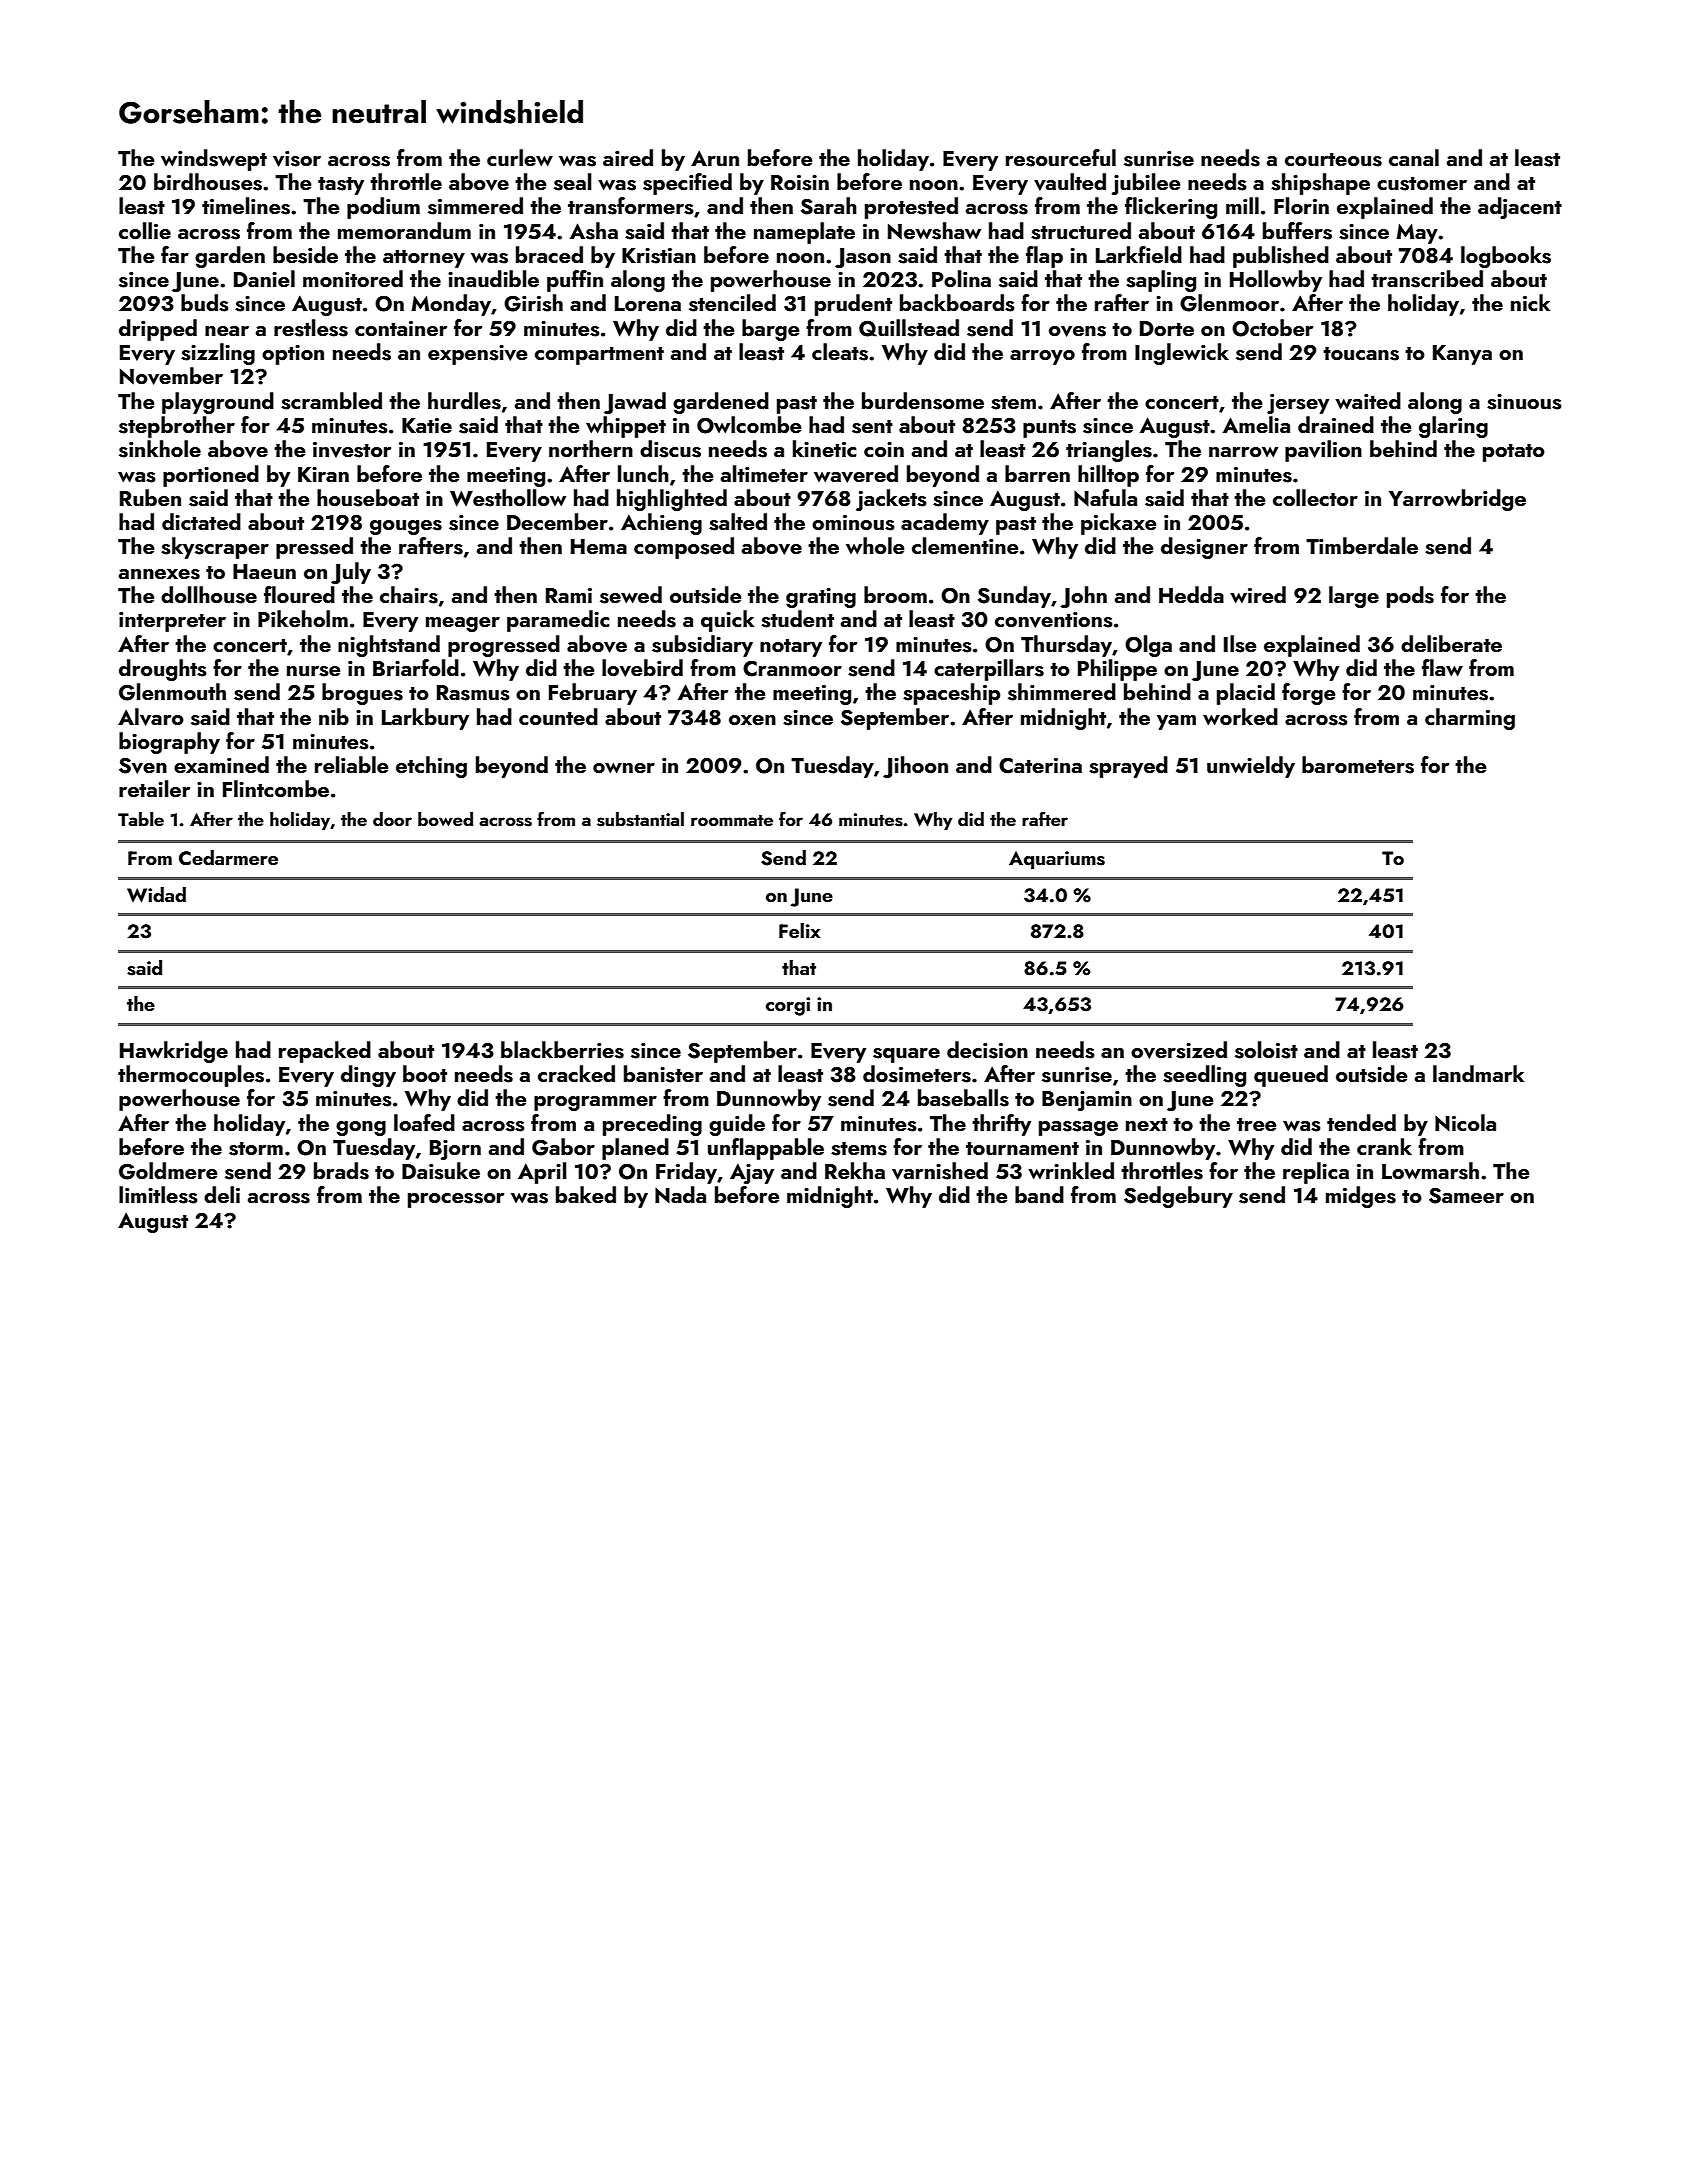 The width and height of the document is (1683, 2178). What do you see at coordinates (732, 820) in the document?
I see `roommate` at bounding box center [732, 820].
